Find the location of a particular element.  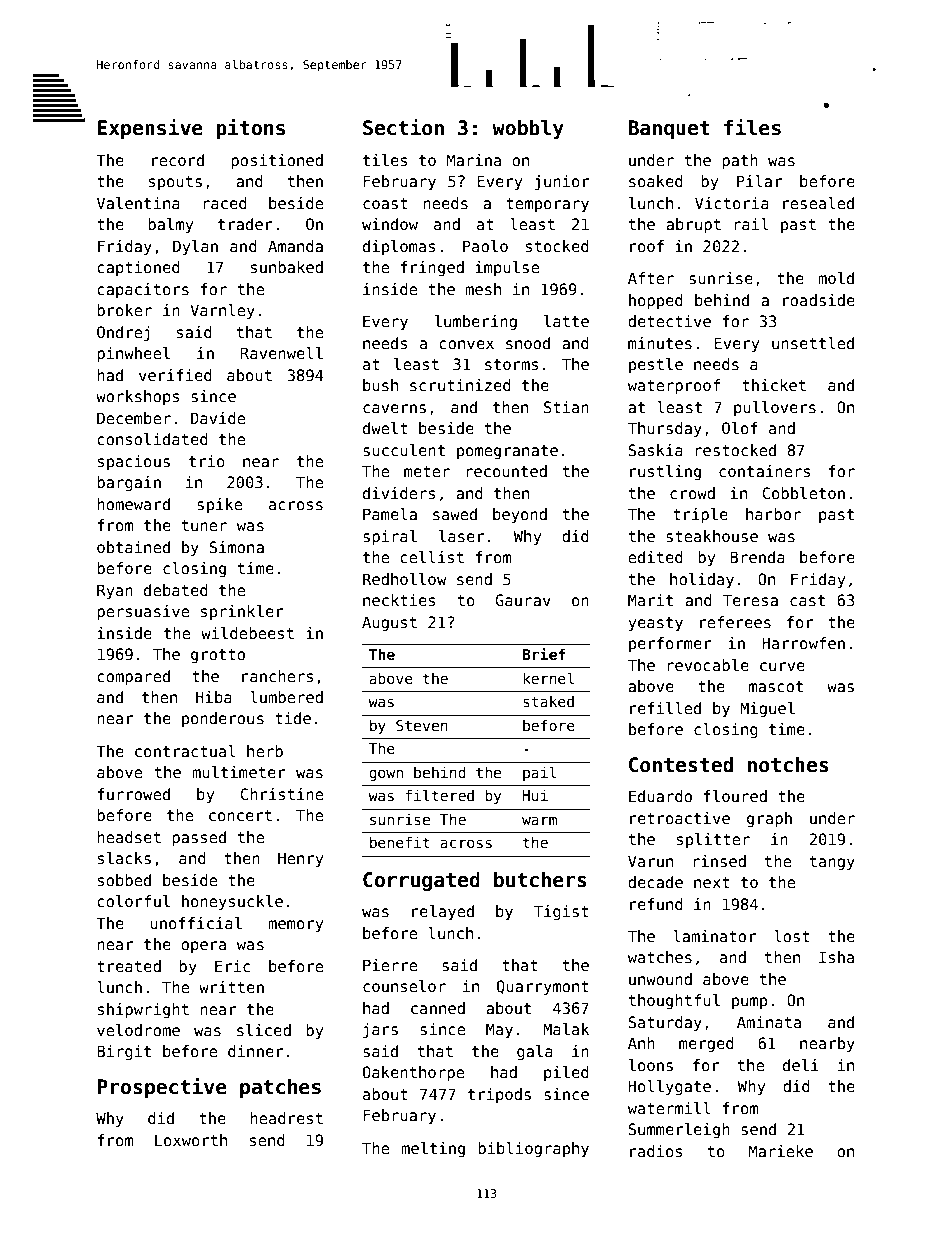

honeysuckle is located at coordinates (232, 902).
